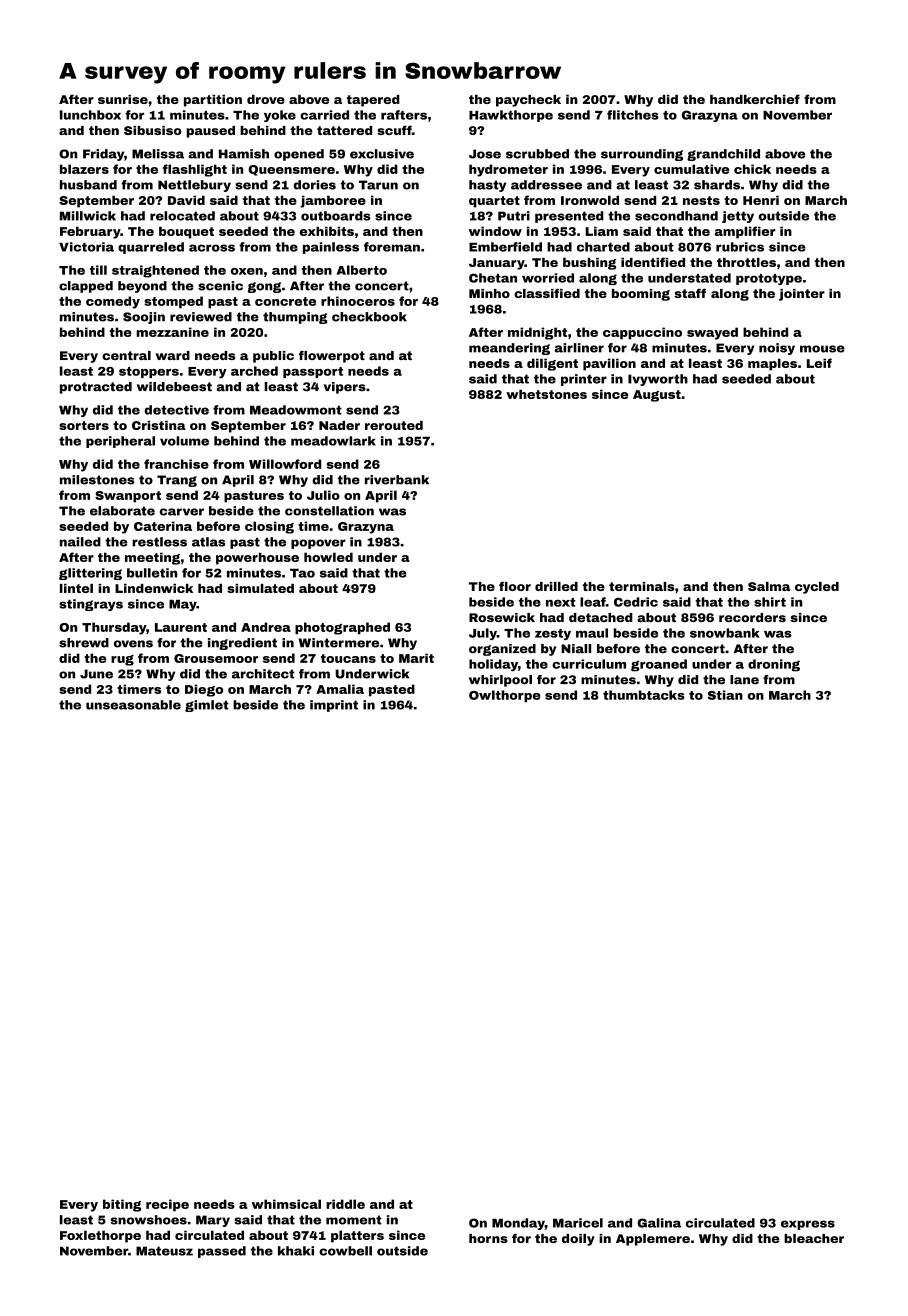 The width and height of the screenshot is (908, 1316). I want to click on sunrise, so click(123, 99).
